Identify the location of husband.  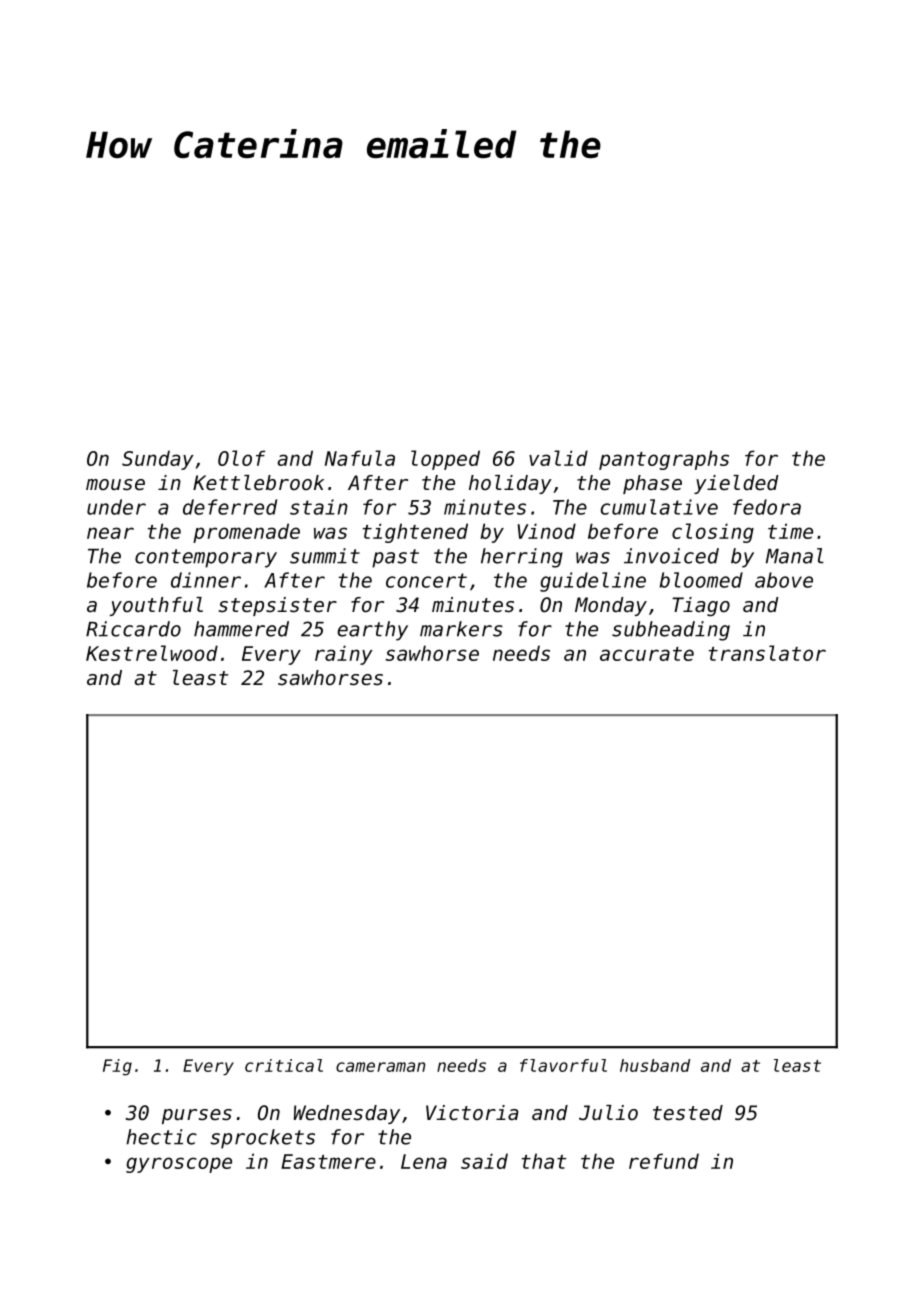
(655, 1065).
